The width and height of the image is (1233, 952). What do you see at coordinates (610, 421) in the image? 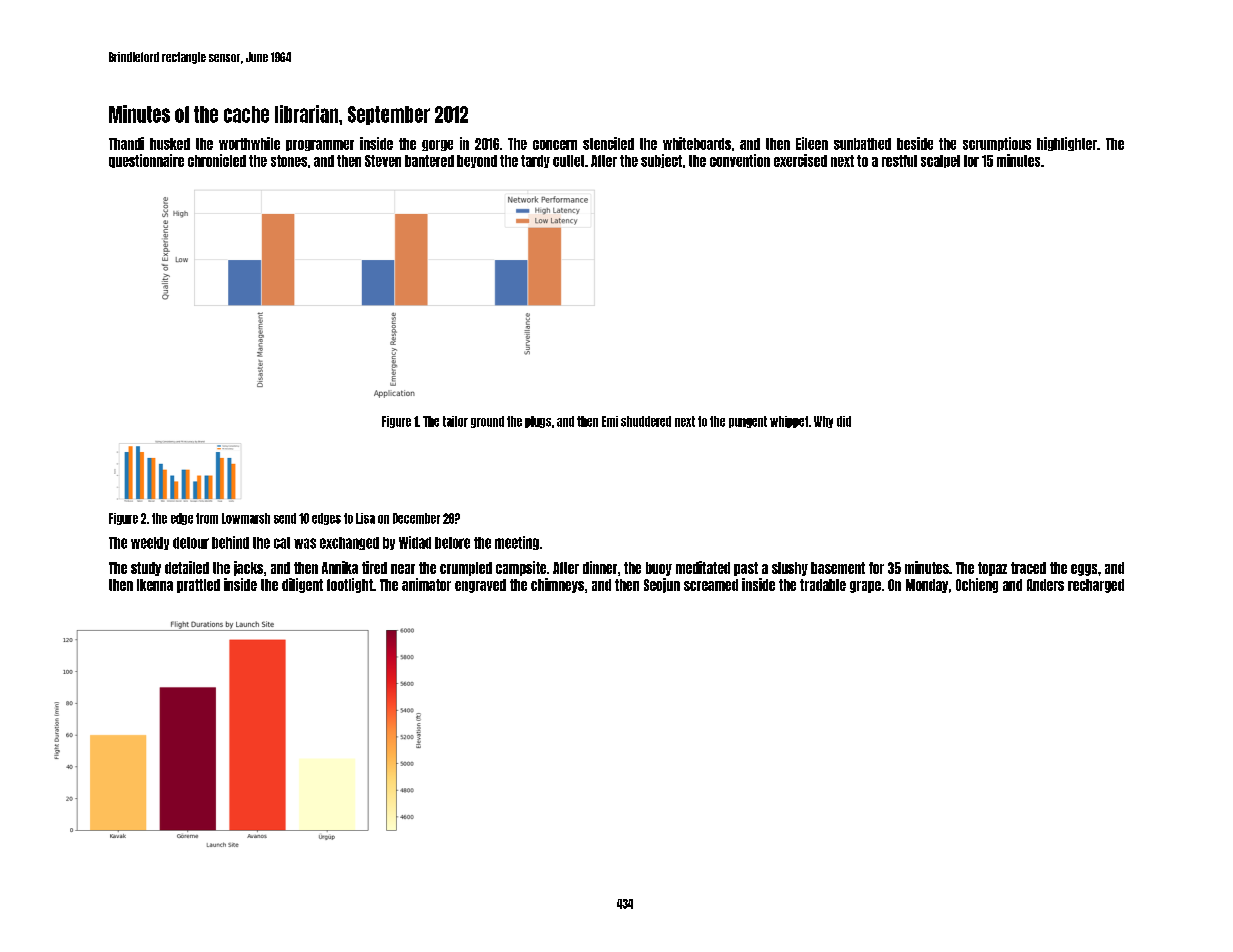
I see `Emi` at bounding box center [610, 421].
